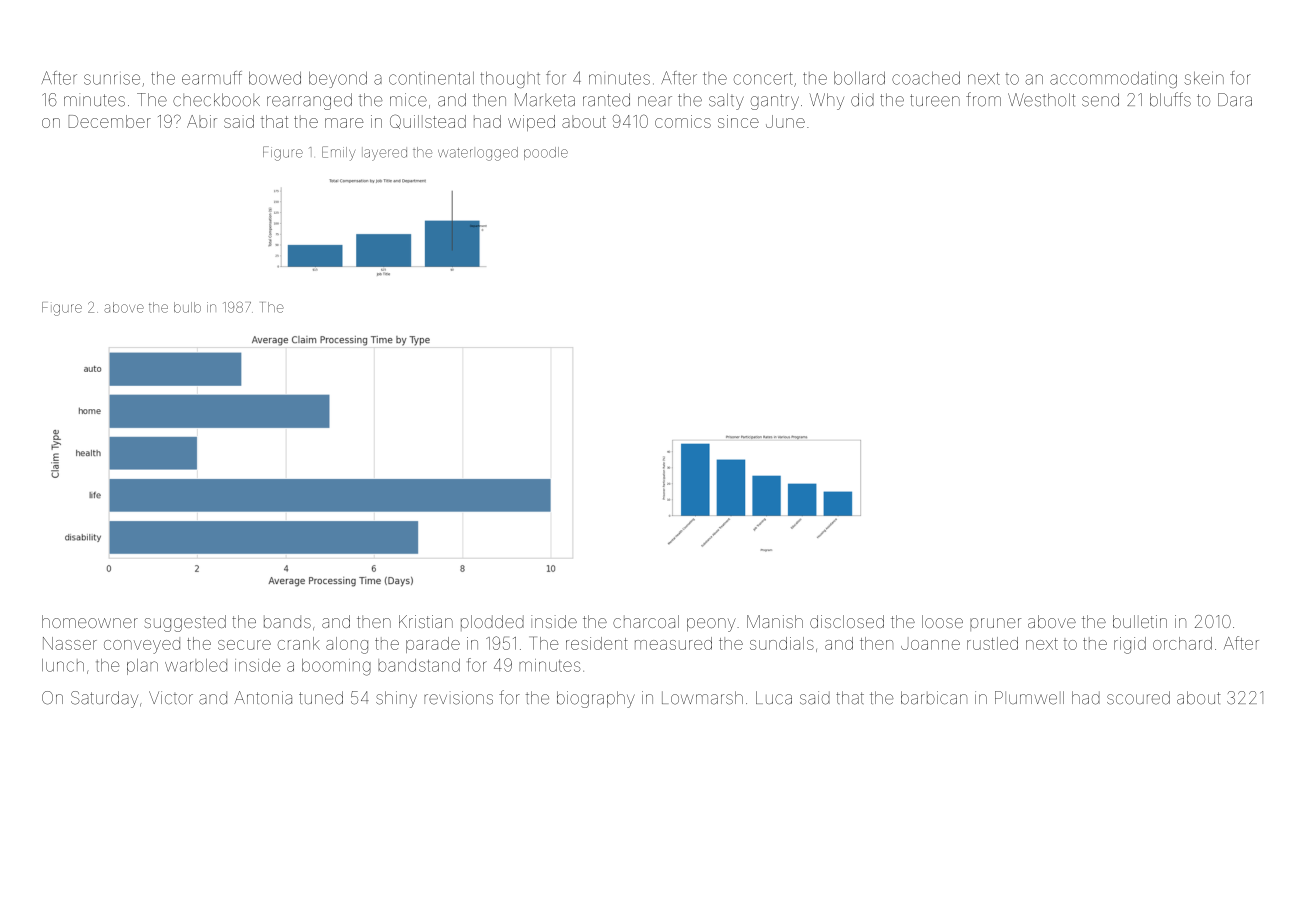  What do you see at coordinates (847, 621) in the screenshot?
I see `disclosed` at bounding box center [847, 621].
